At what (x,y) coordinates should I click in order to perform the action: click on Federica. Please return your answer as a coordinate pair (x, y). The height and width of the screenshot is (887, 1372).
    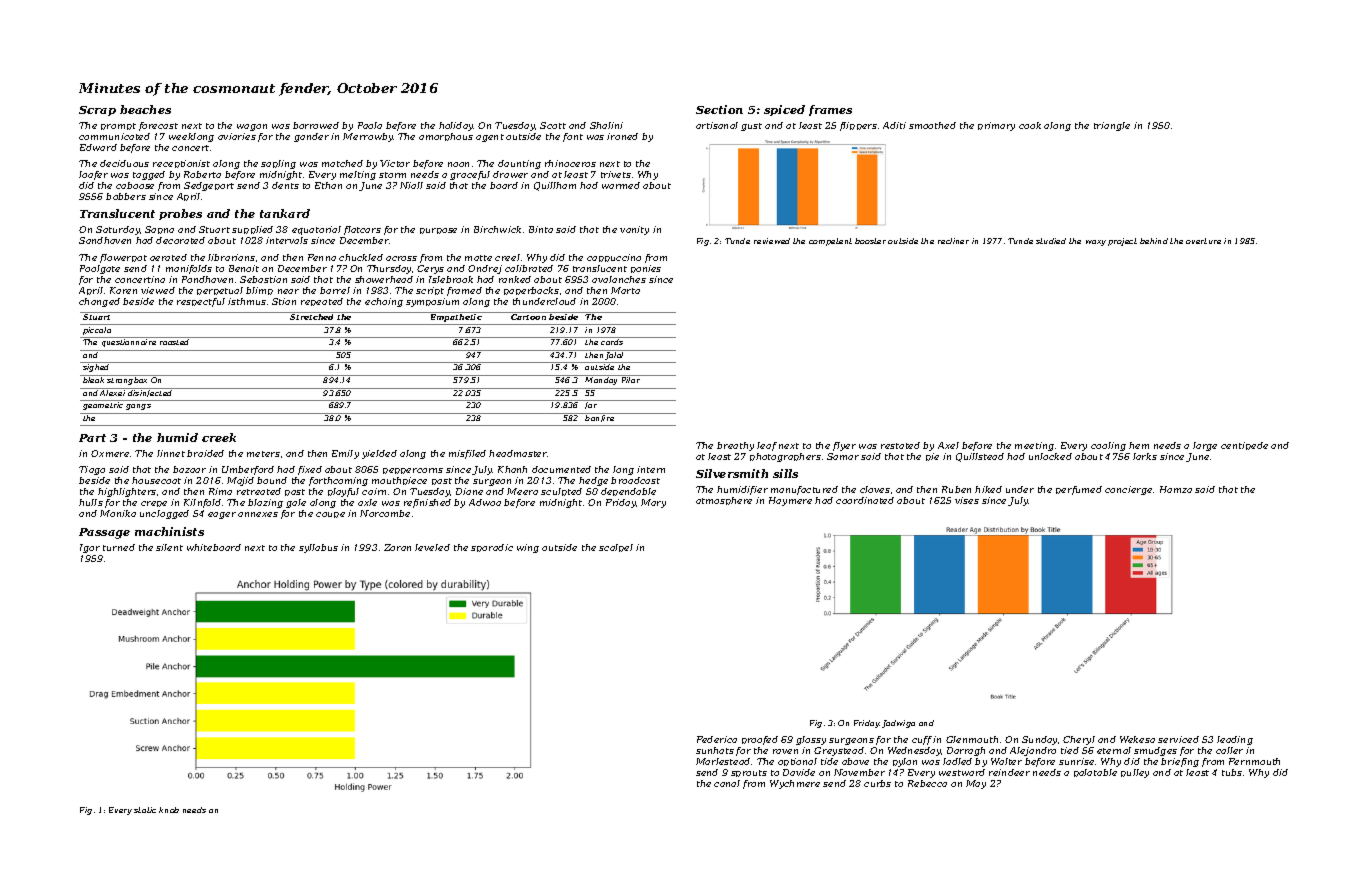
    Looking at the image, I should click on (717, 739).
